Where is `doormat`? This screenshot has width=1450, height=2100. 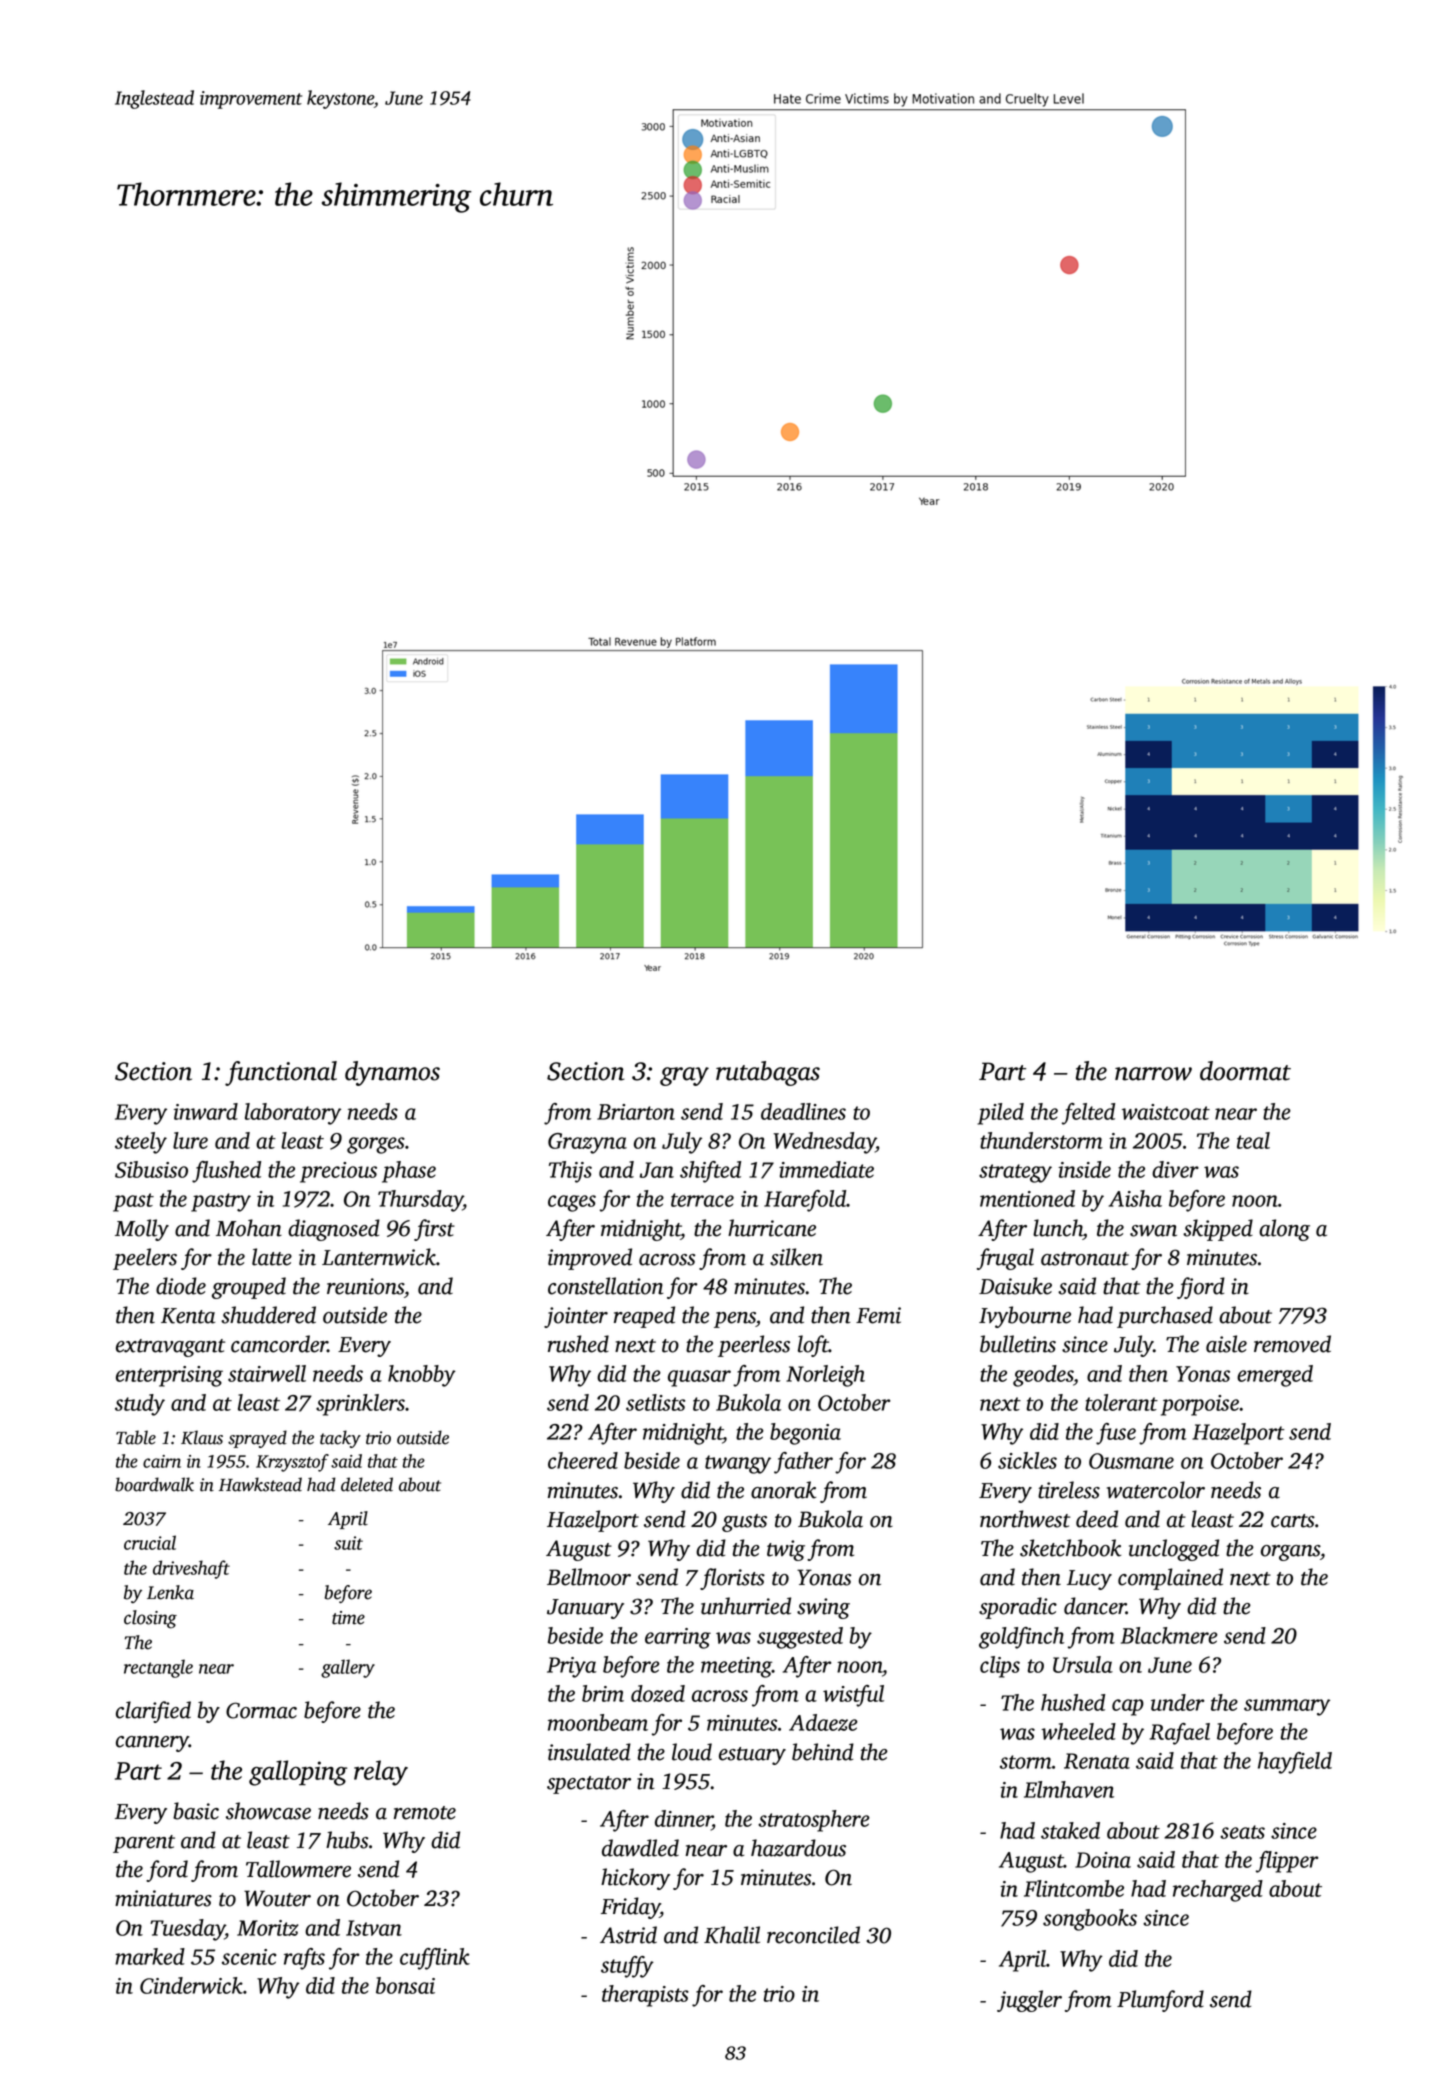
doormat is located at coordinates (1245, 1071).
